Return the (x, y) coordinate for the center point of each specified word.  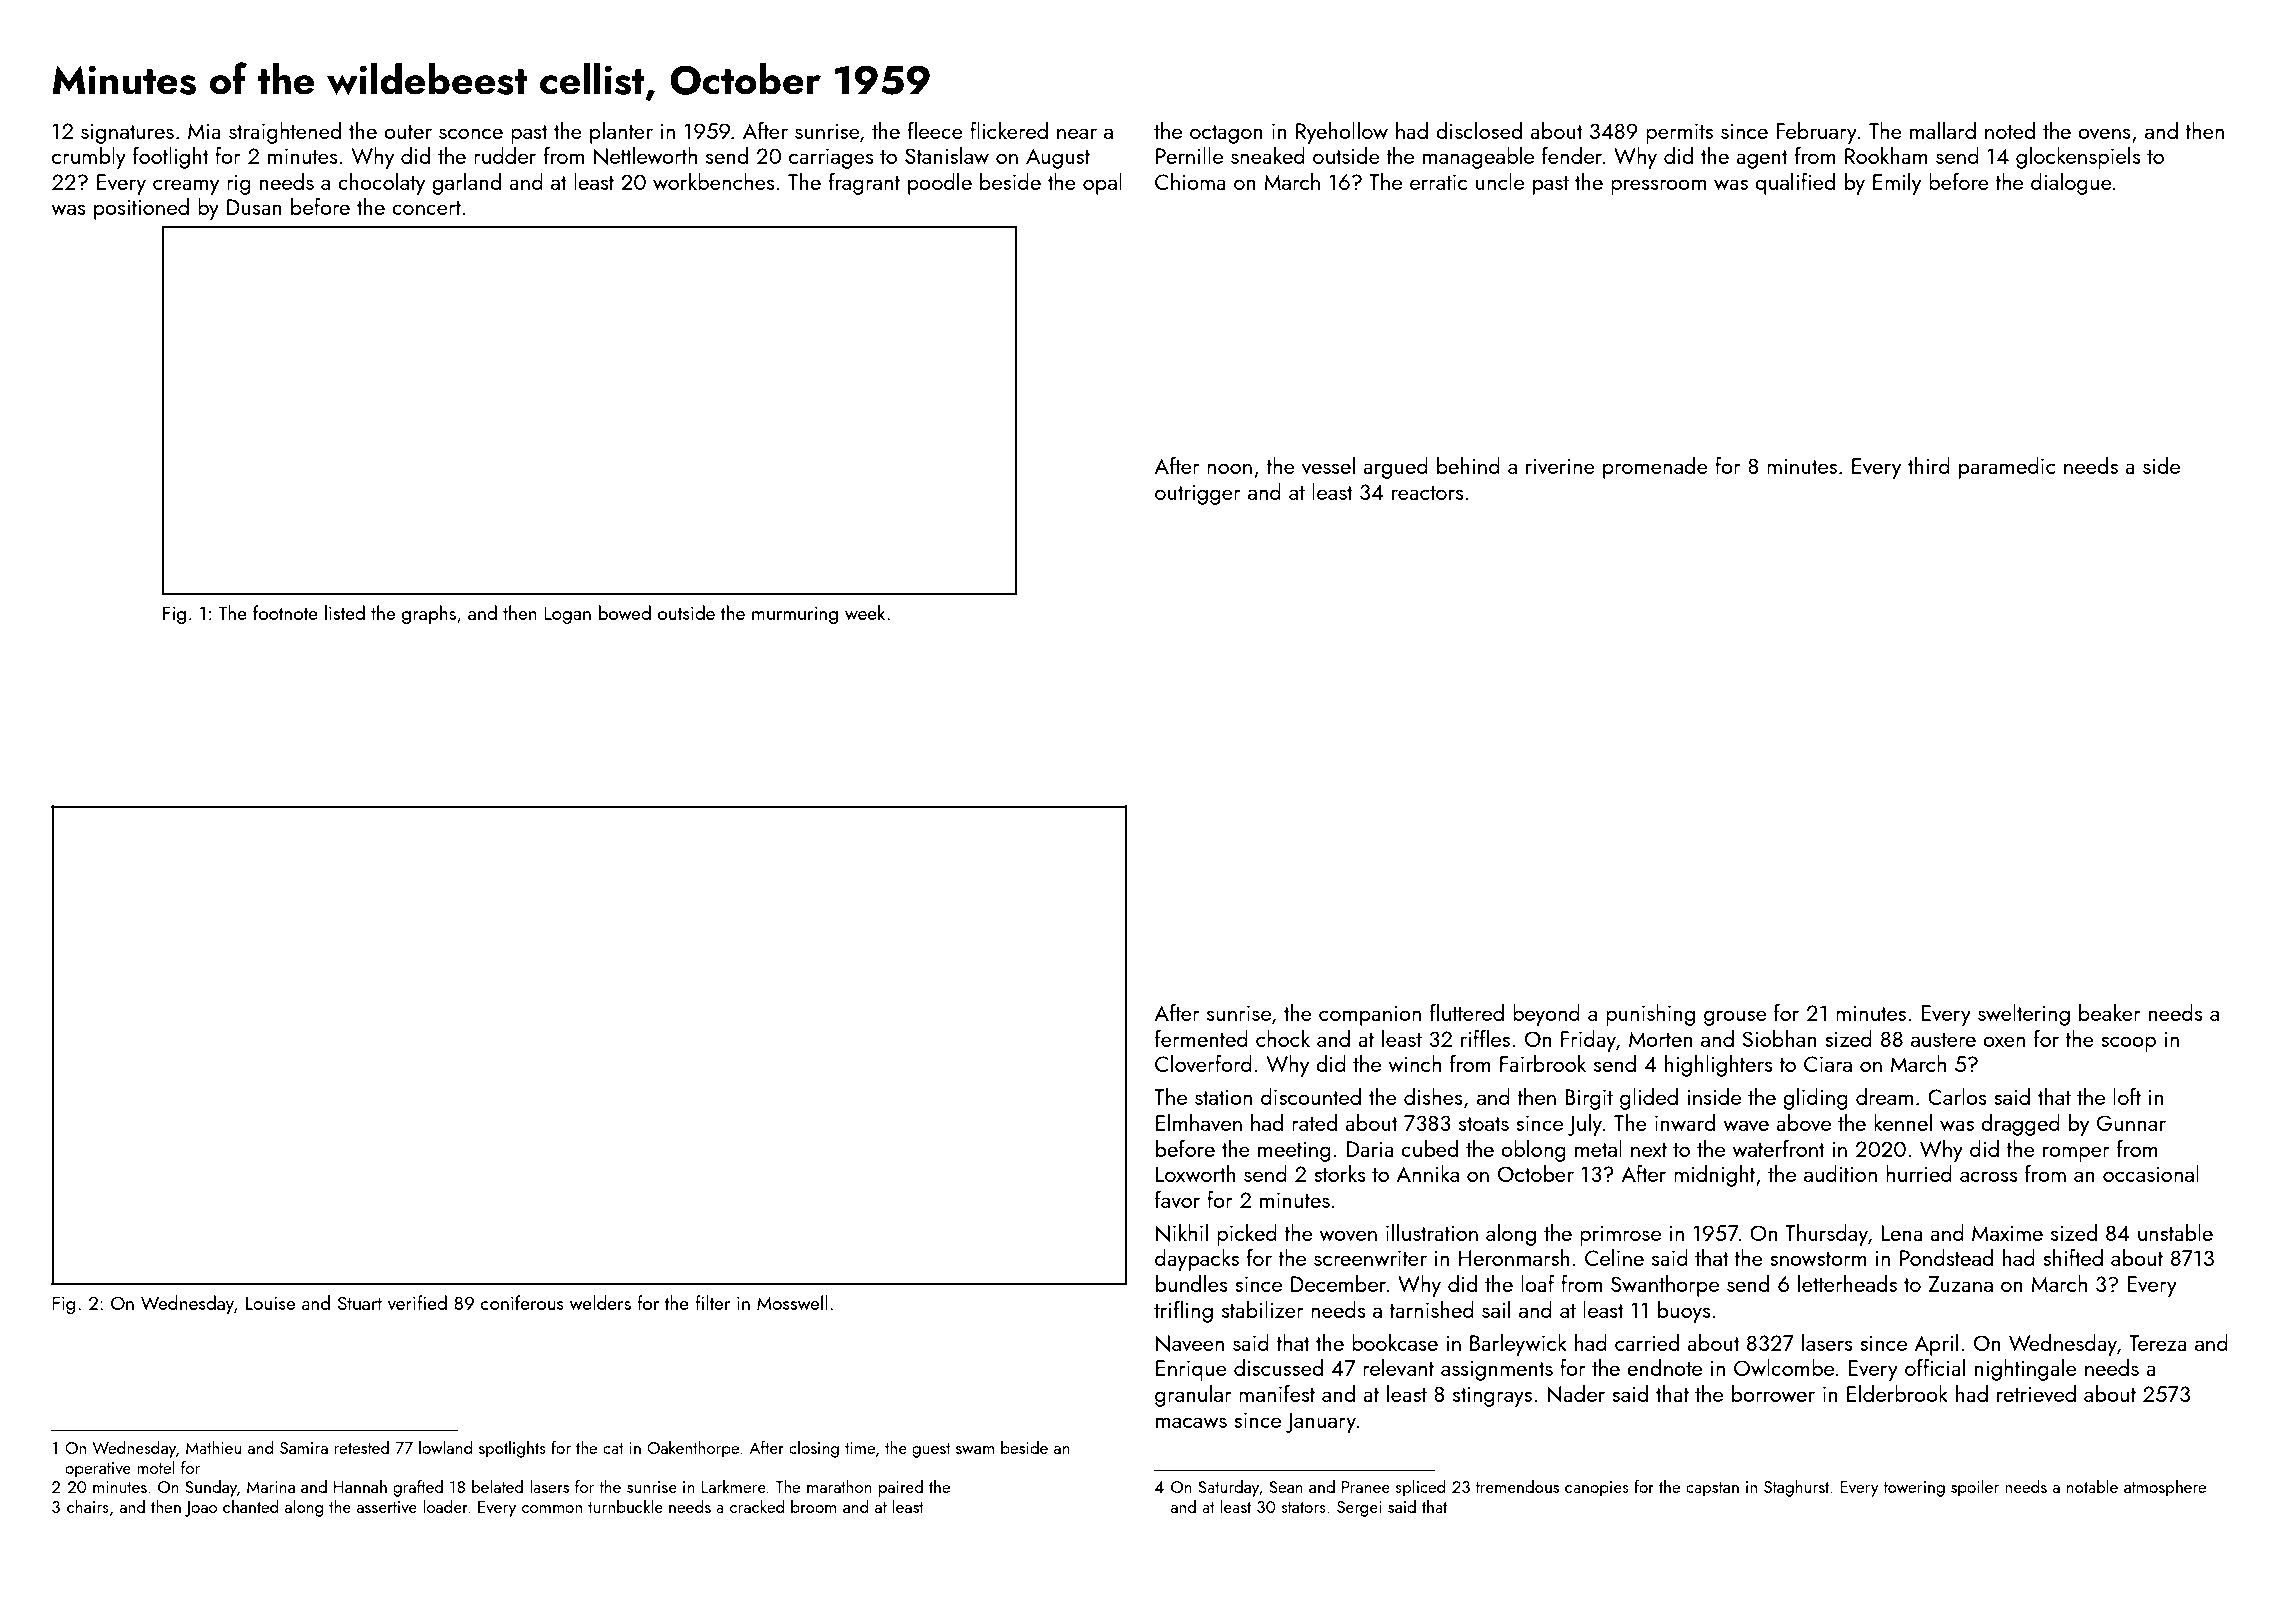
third (1929, 465)
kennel (1903, 1122)
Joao (201, 1509)
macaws (1191, 1422)
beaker (2110, 1012)
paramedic (2007, 468)
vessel (1328, 465)
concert (426, 208)
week (865, 612)
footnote (285, 612)
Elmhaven (1199, 1122)
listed (345, 612)
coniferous (522, 1302)
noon (1229, 468)
